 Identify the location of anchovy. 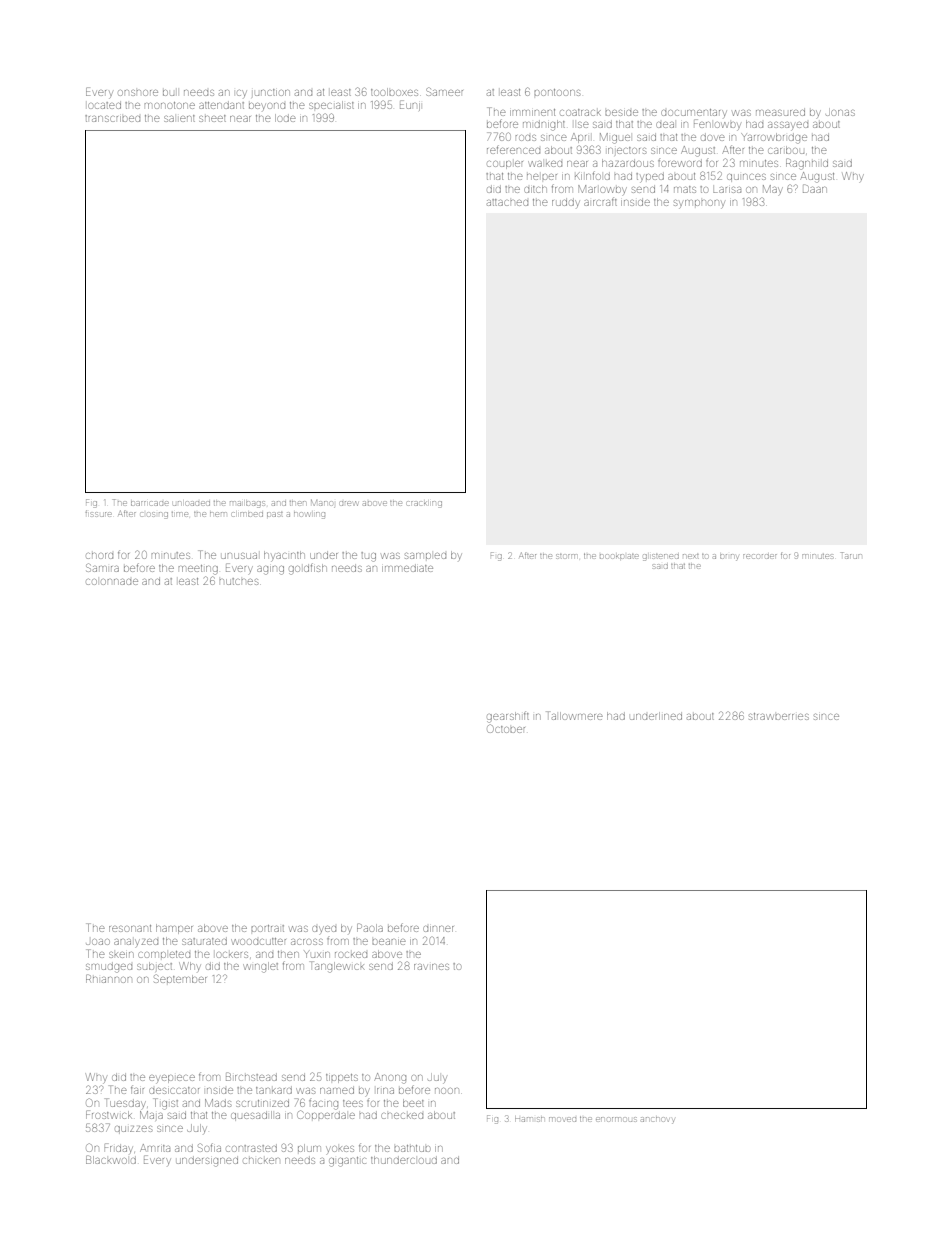
(657, 1120).
